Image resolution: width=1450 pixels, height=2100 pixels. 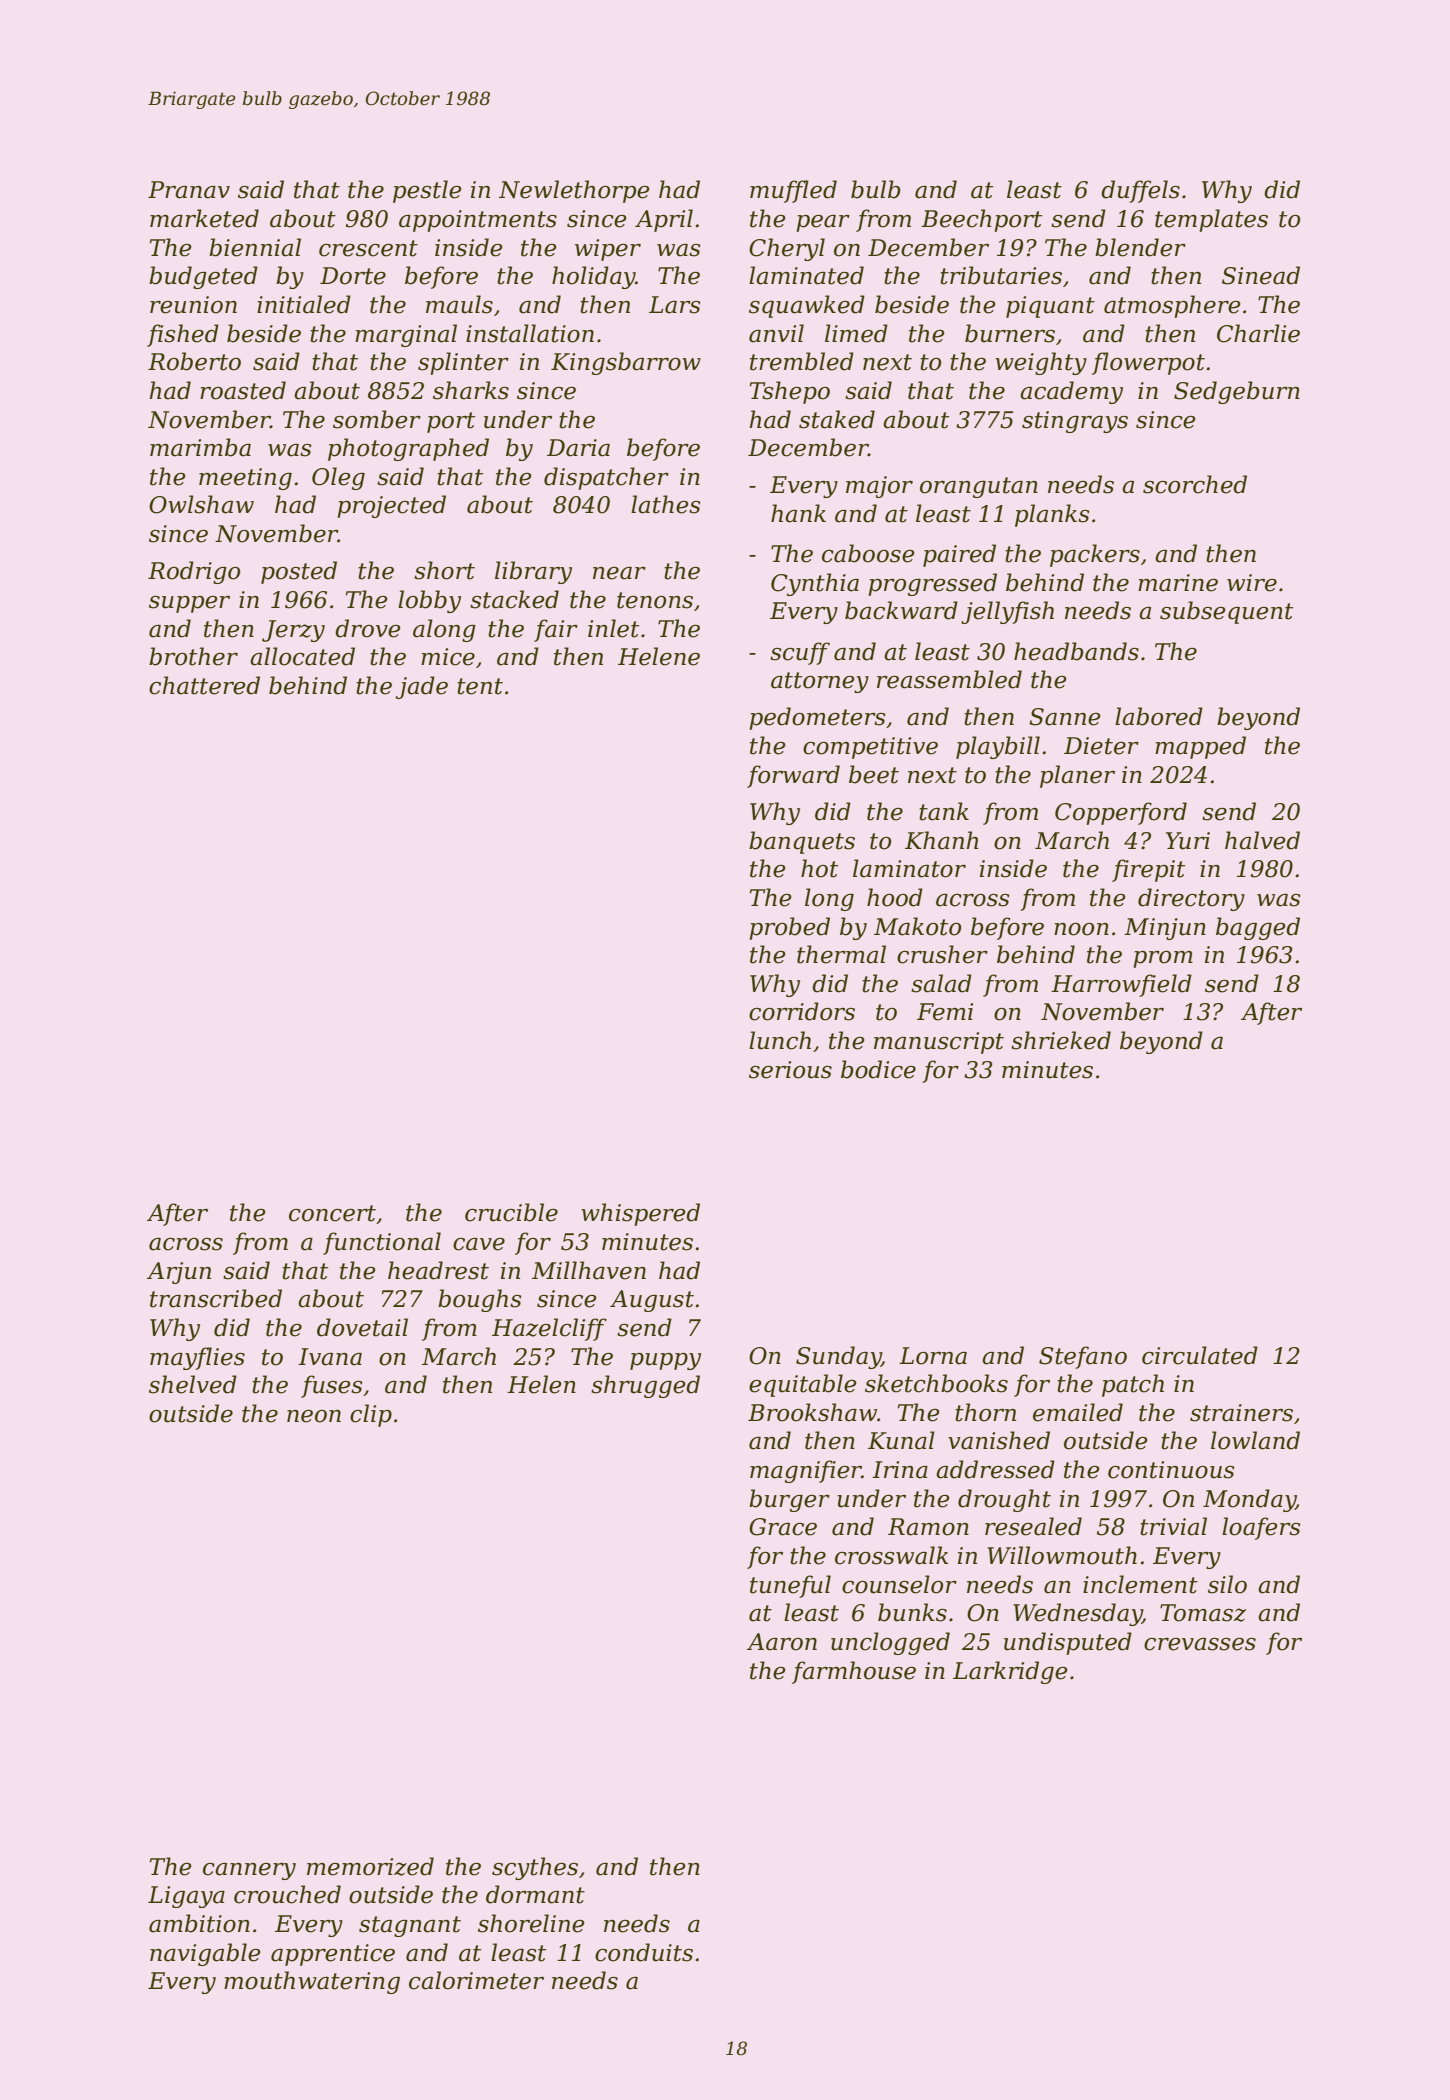 What do you see at coordinates (783, 1527) in the page?
I see `Grace` at bounding box center [783, 1527].
